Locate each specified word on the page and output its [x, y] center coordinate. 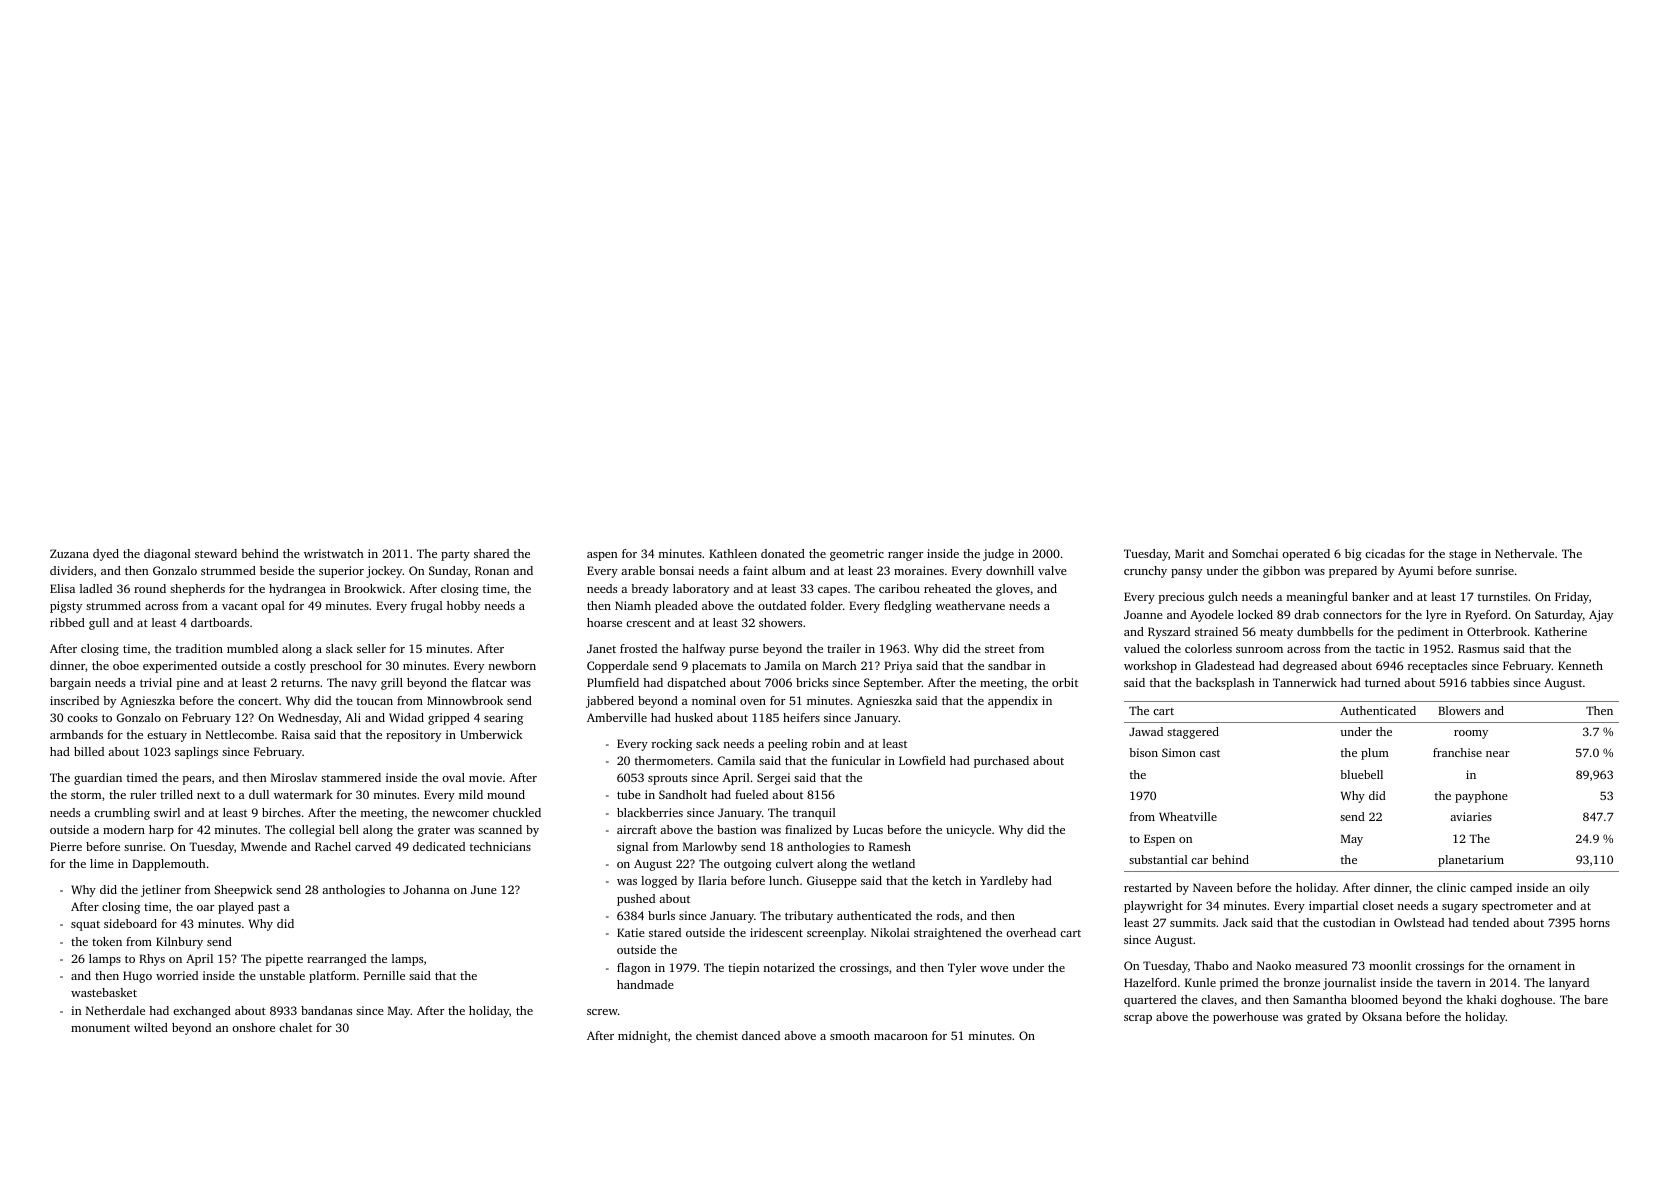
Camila [736, 760]
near [1498, 754]
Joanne [1143, 614]
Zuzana [69, 553]
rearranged [336, 960]
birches [281, 812]
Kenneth [1580, 665]
